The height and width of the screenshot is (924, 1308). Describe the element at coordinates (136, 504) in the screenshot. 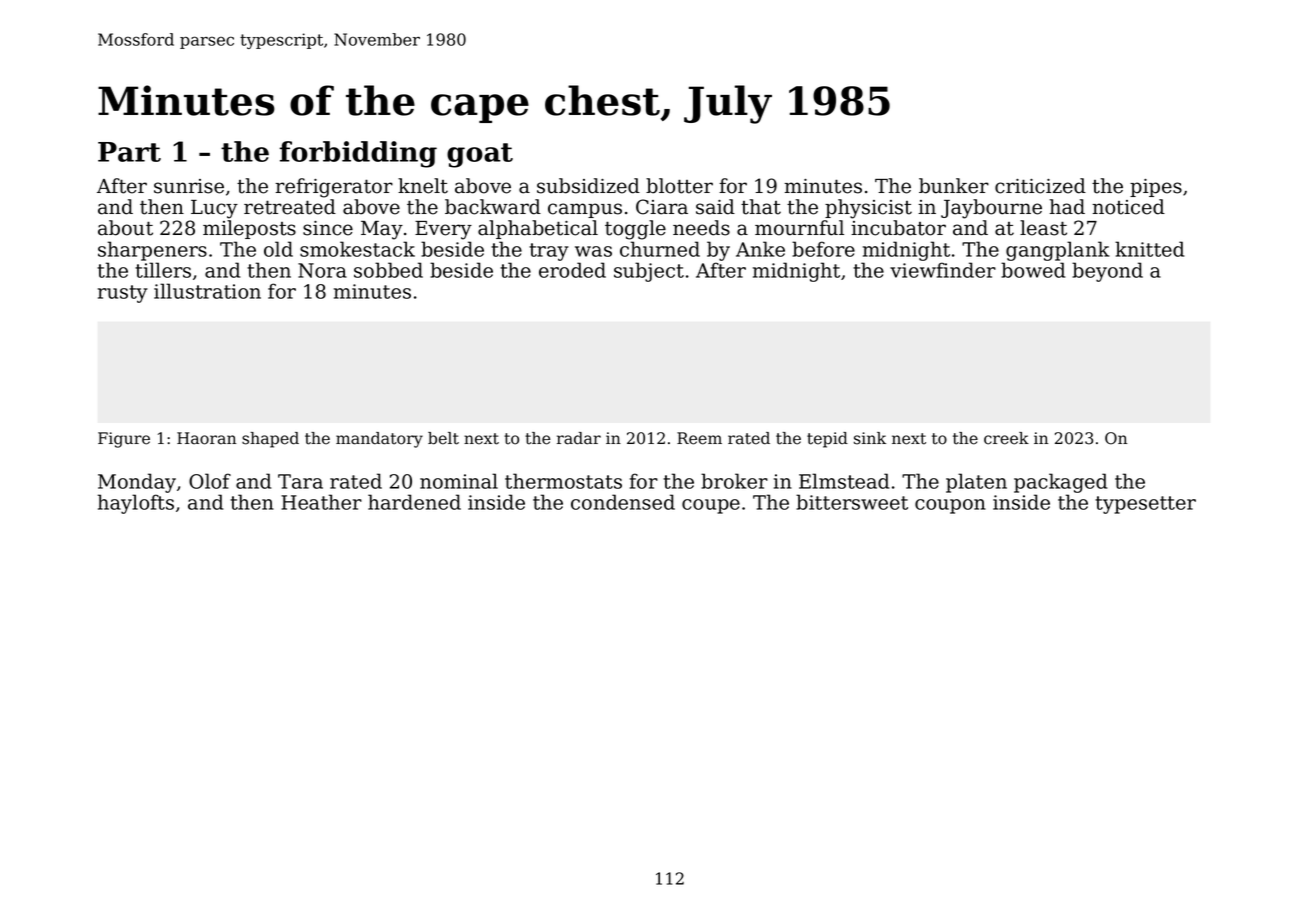

I see `haylofts` at that location.
